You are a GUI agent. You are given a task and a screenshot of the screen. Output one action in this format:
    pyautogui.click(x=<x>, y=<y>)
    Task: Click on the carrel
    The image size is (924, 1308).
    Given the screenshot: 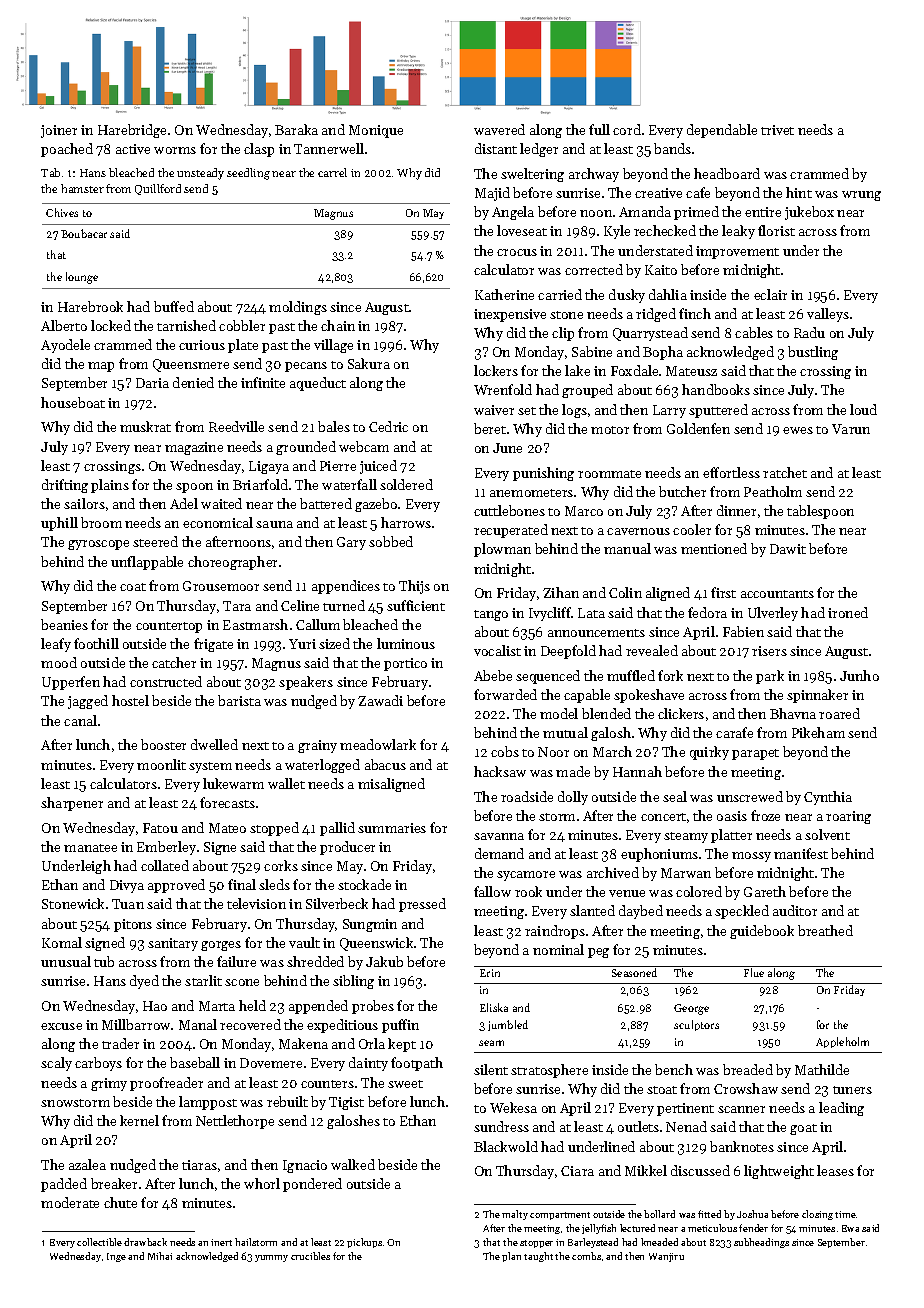 What is the action you would take?
    pyautogui.click(x=332, y=172)
